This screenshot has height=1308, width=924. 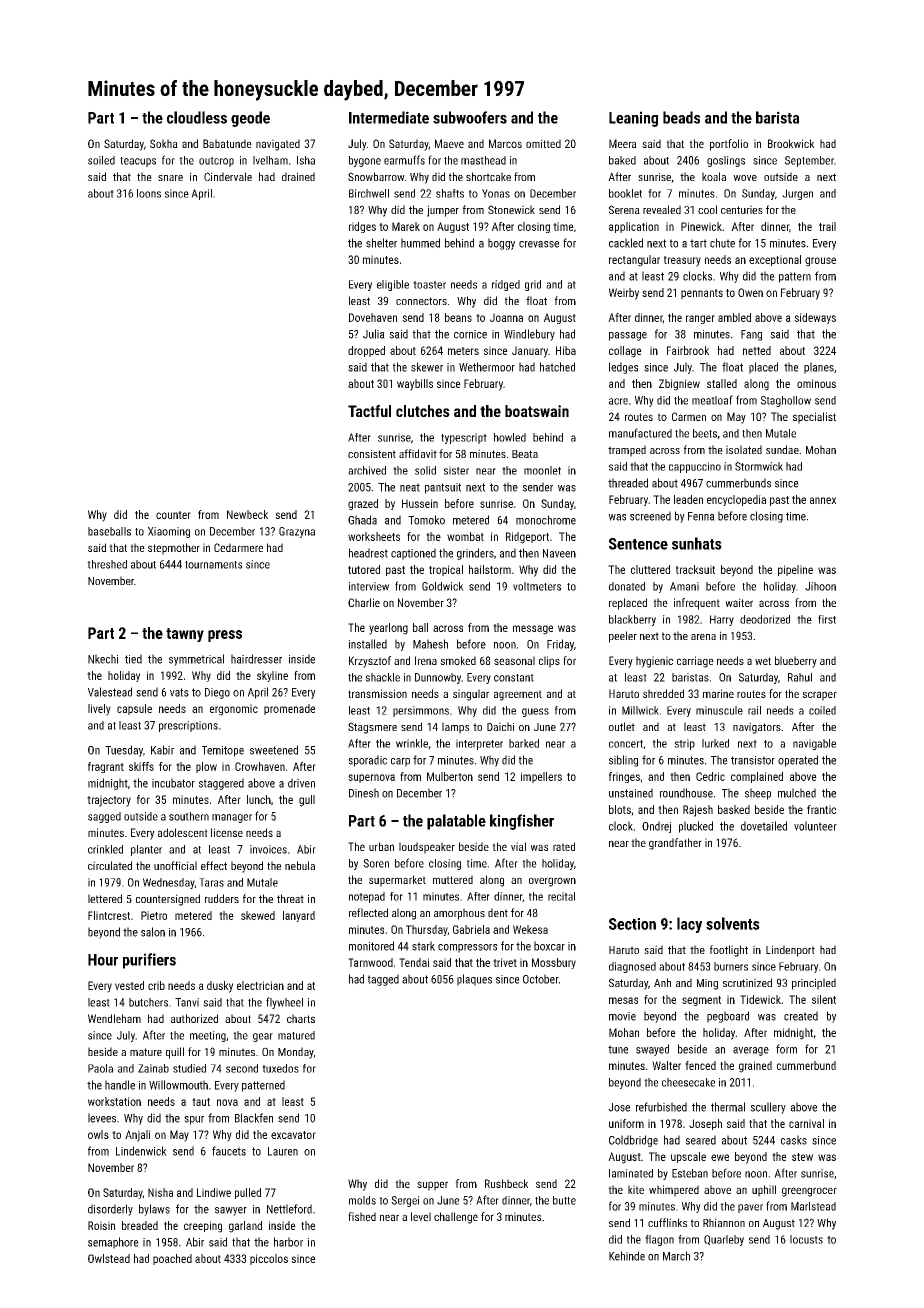 I want to click on skewer, so click(x=427, y=367).
